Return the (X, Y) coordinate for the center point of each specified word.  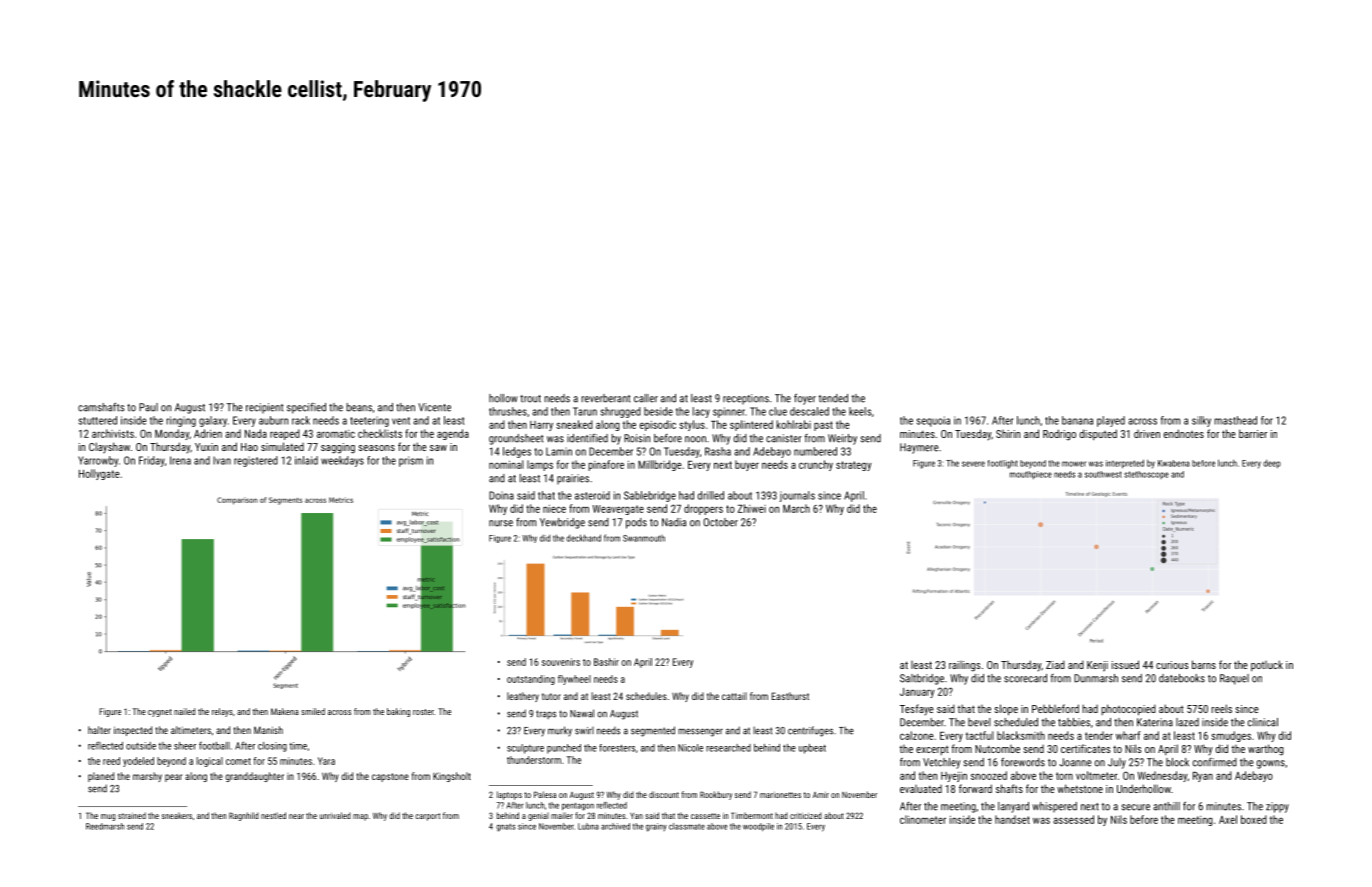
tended (833, 398)
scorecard (1025, 678)
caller (646, 398)
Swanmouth (644, 538)
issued (1125, 664)
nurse (501, 523)
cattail (734, 696)
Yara (326, 761)
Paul (148, 407)
